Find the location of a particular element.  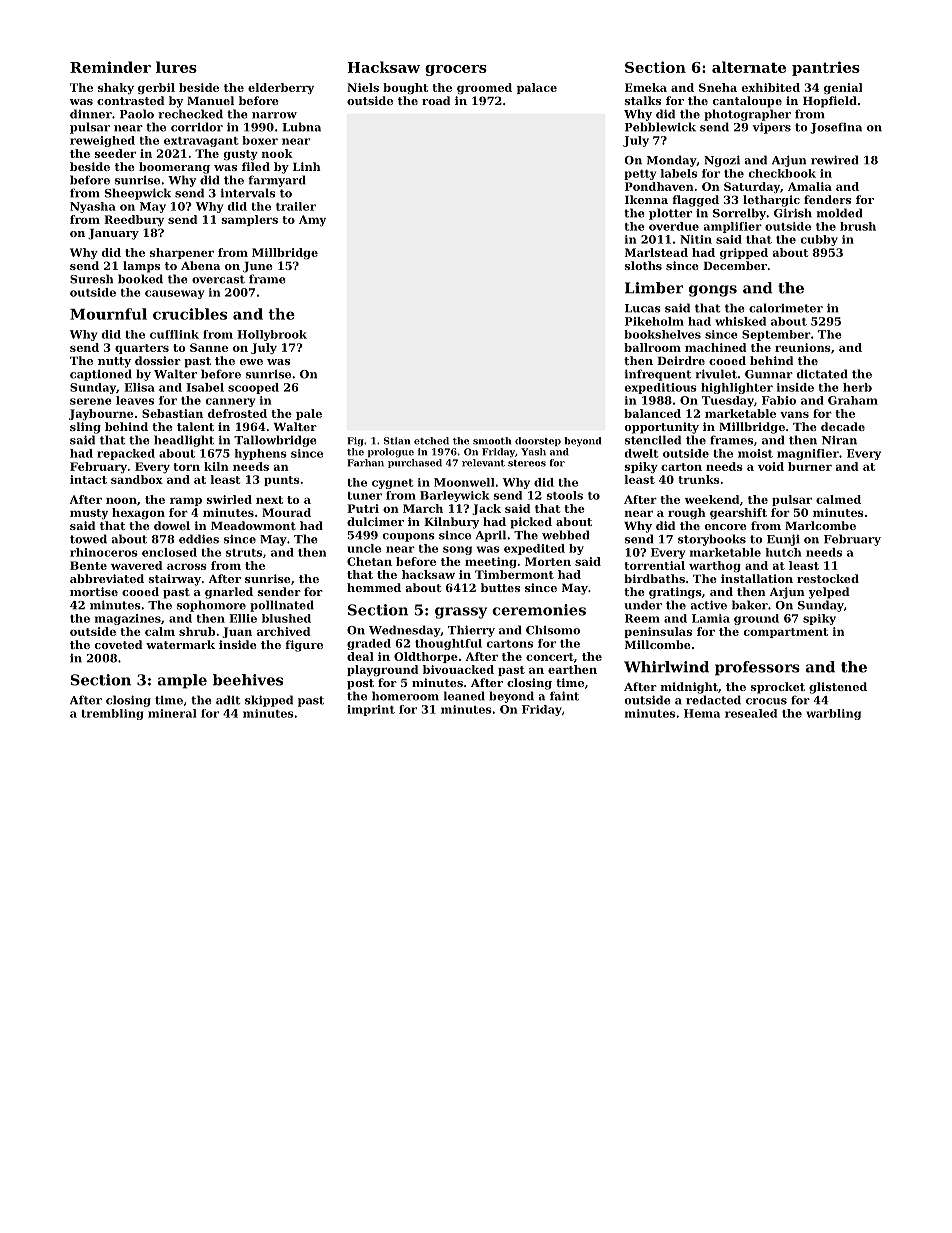

palace is located at coordinates (537, 88).
